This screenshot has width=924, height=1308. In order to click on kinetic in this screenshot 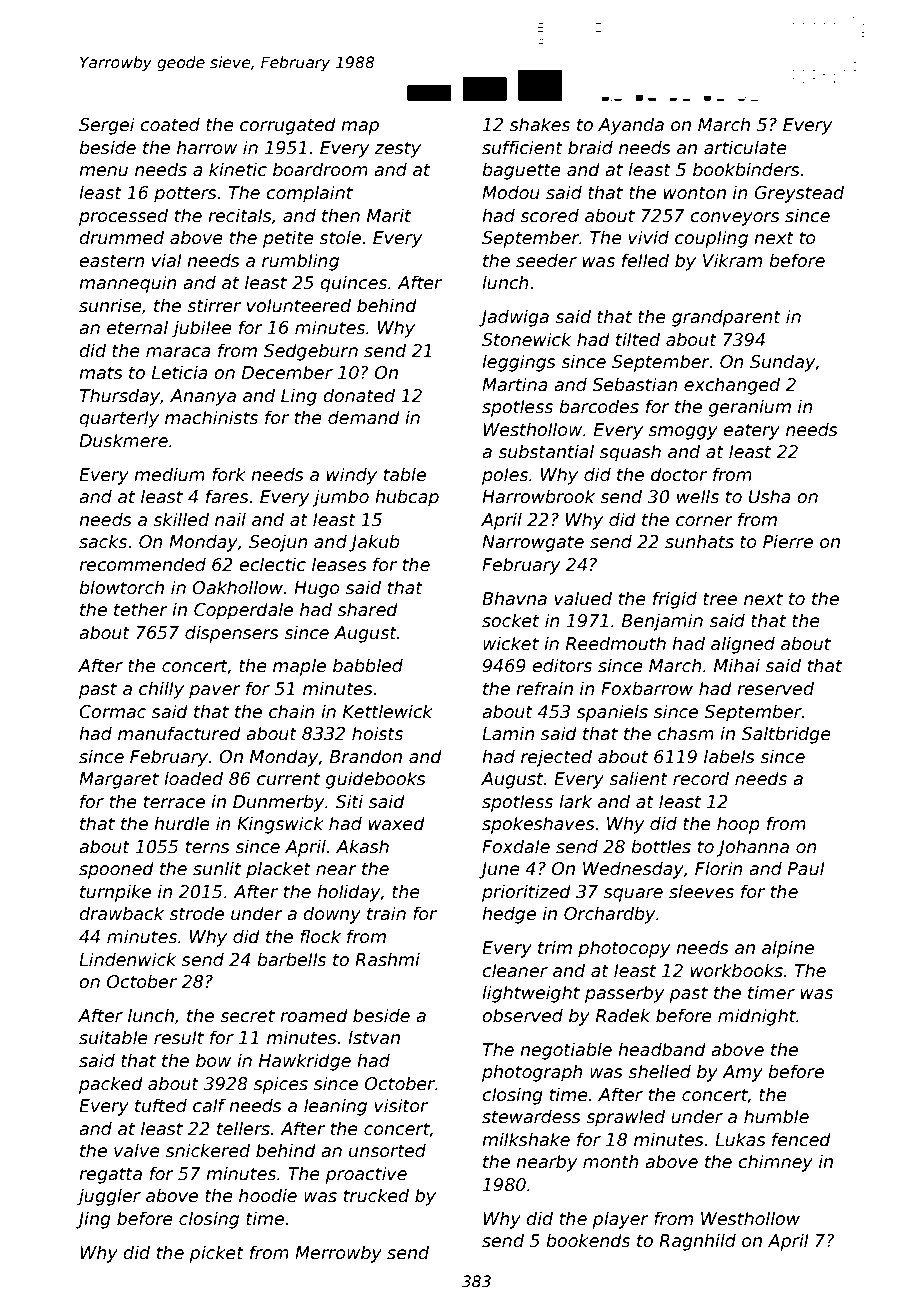, I will do `click(238, 169)`.
